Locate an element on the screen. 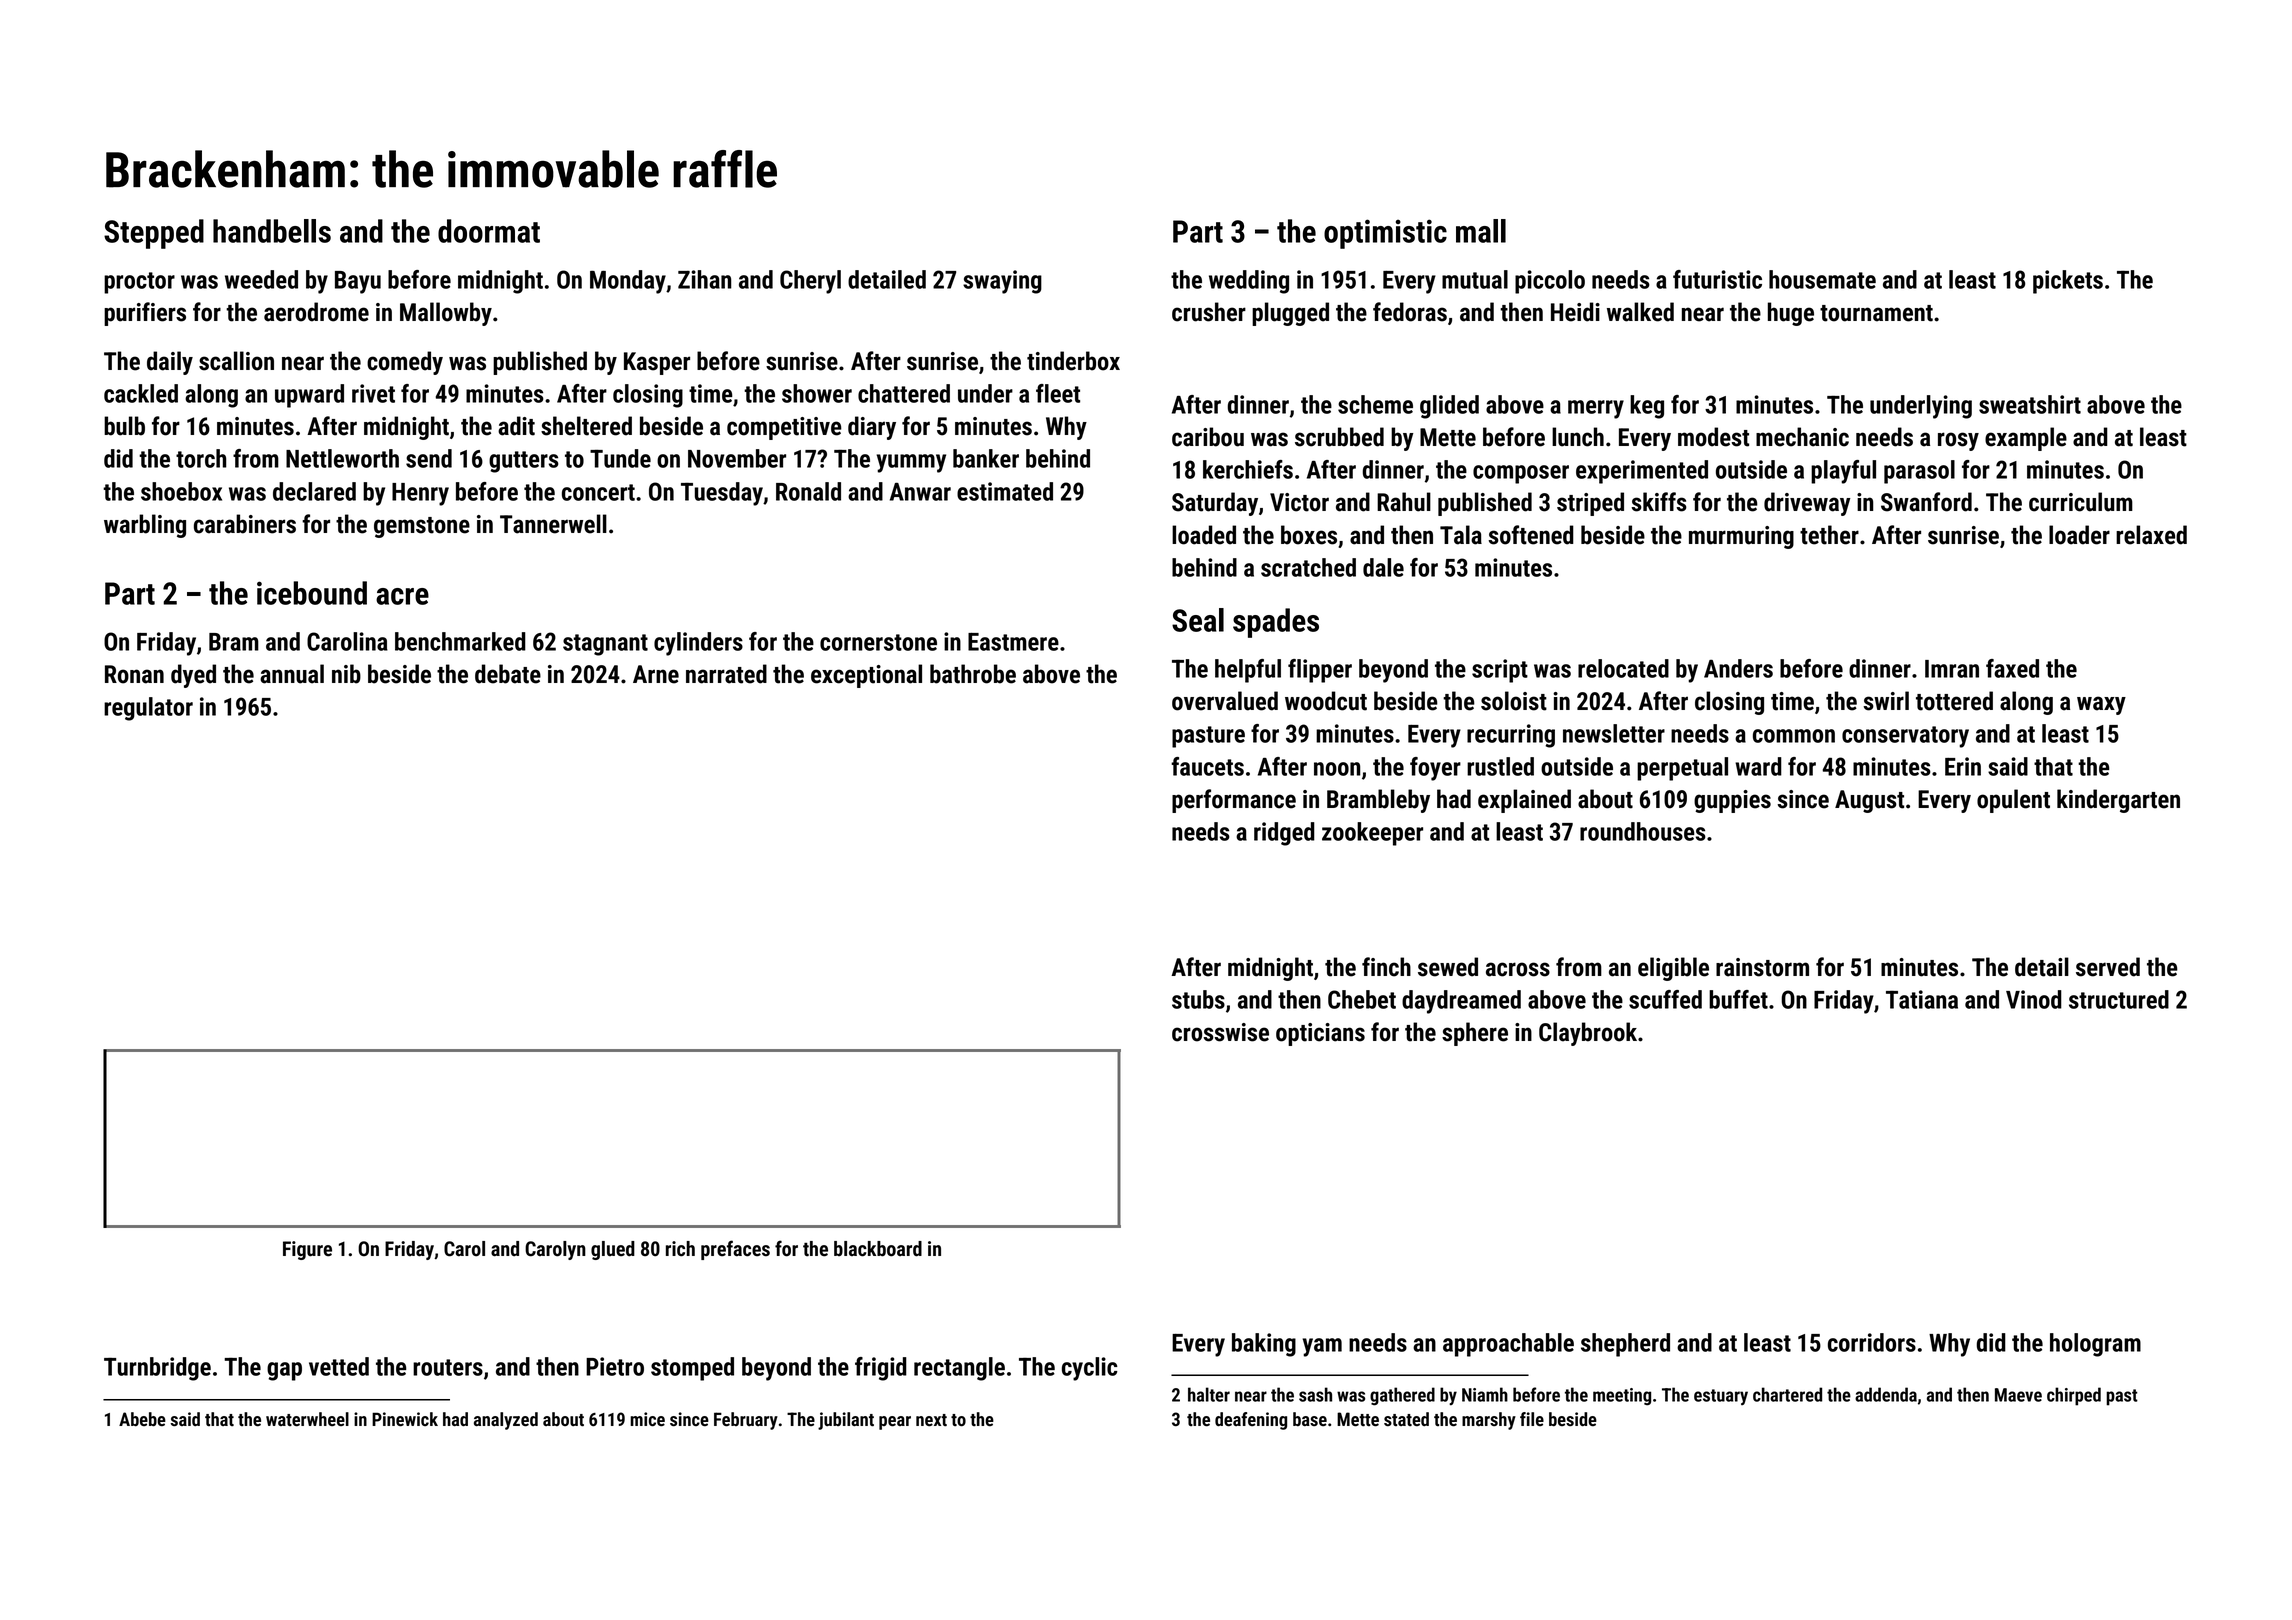  August is located at coordinates (1869, 801).
